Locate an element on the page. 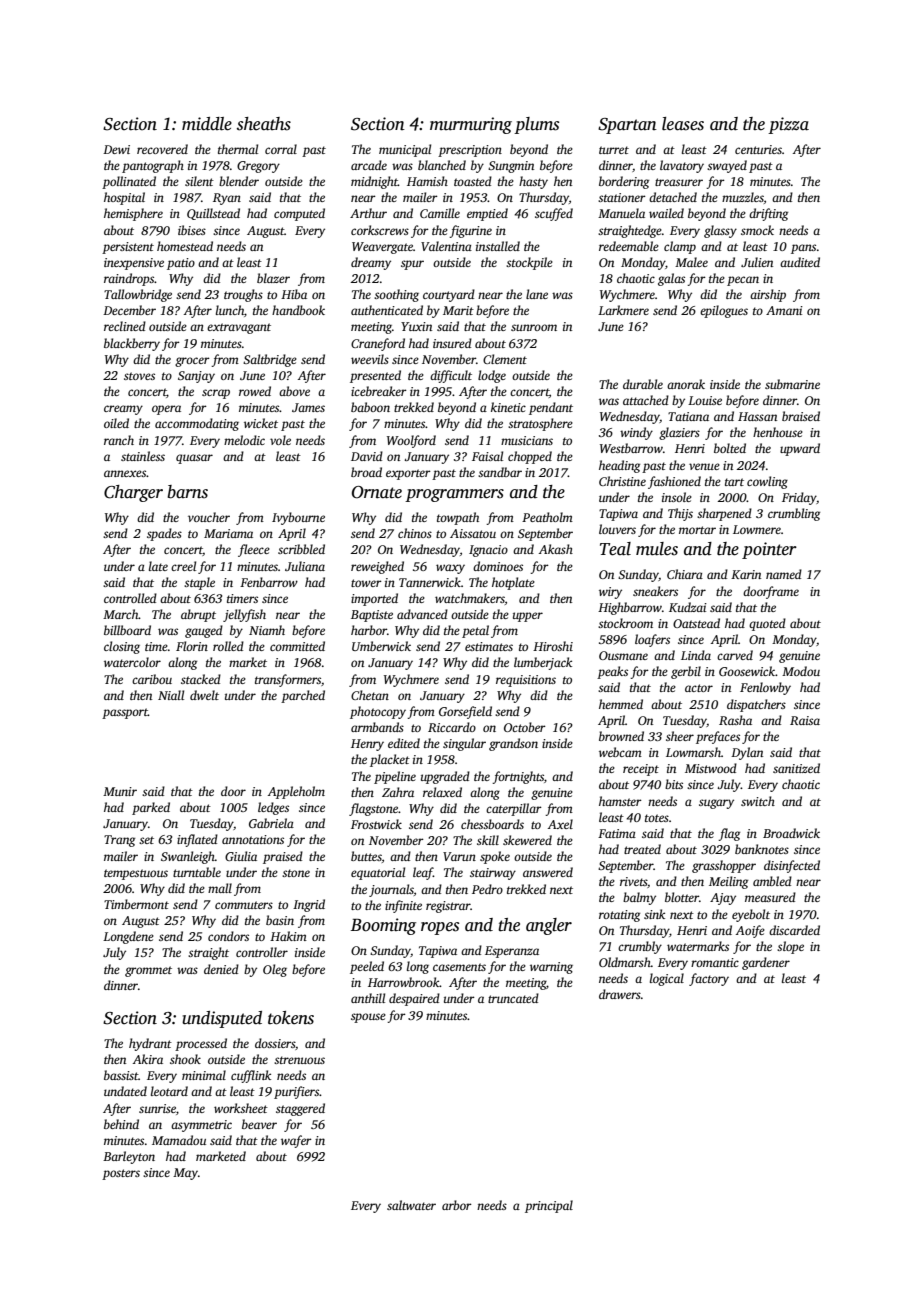 The image size is (924, 1308). anthill is located at coordinates (368, 998).
